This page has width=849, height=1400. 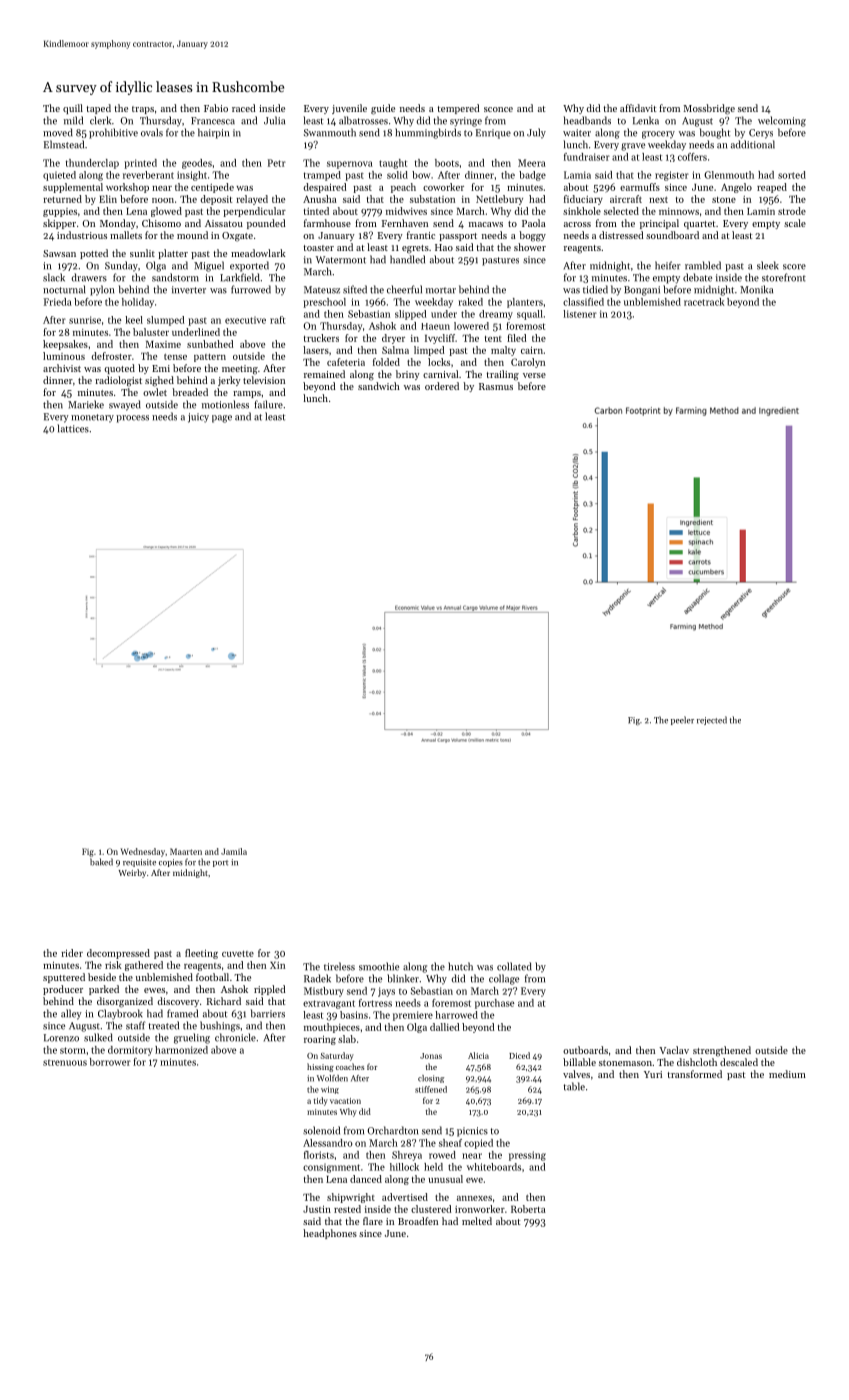 What do you see at coordinates (756, 289) in the page?
I see `Monika` at bounding box center [756, 289].
